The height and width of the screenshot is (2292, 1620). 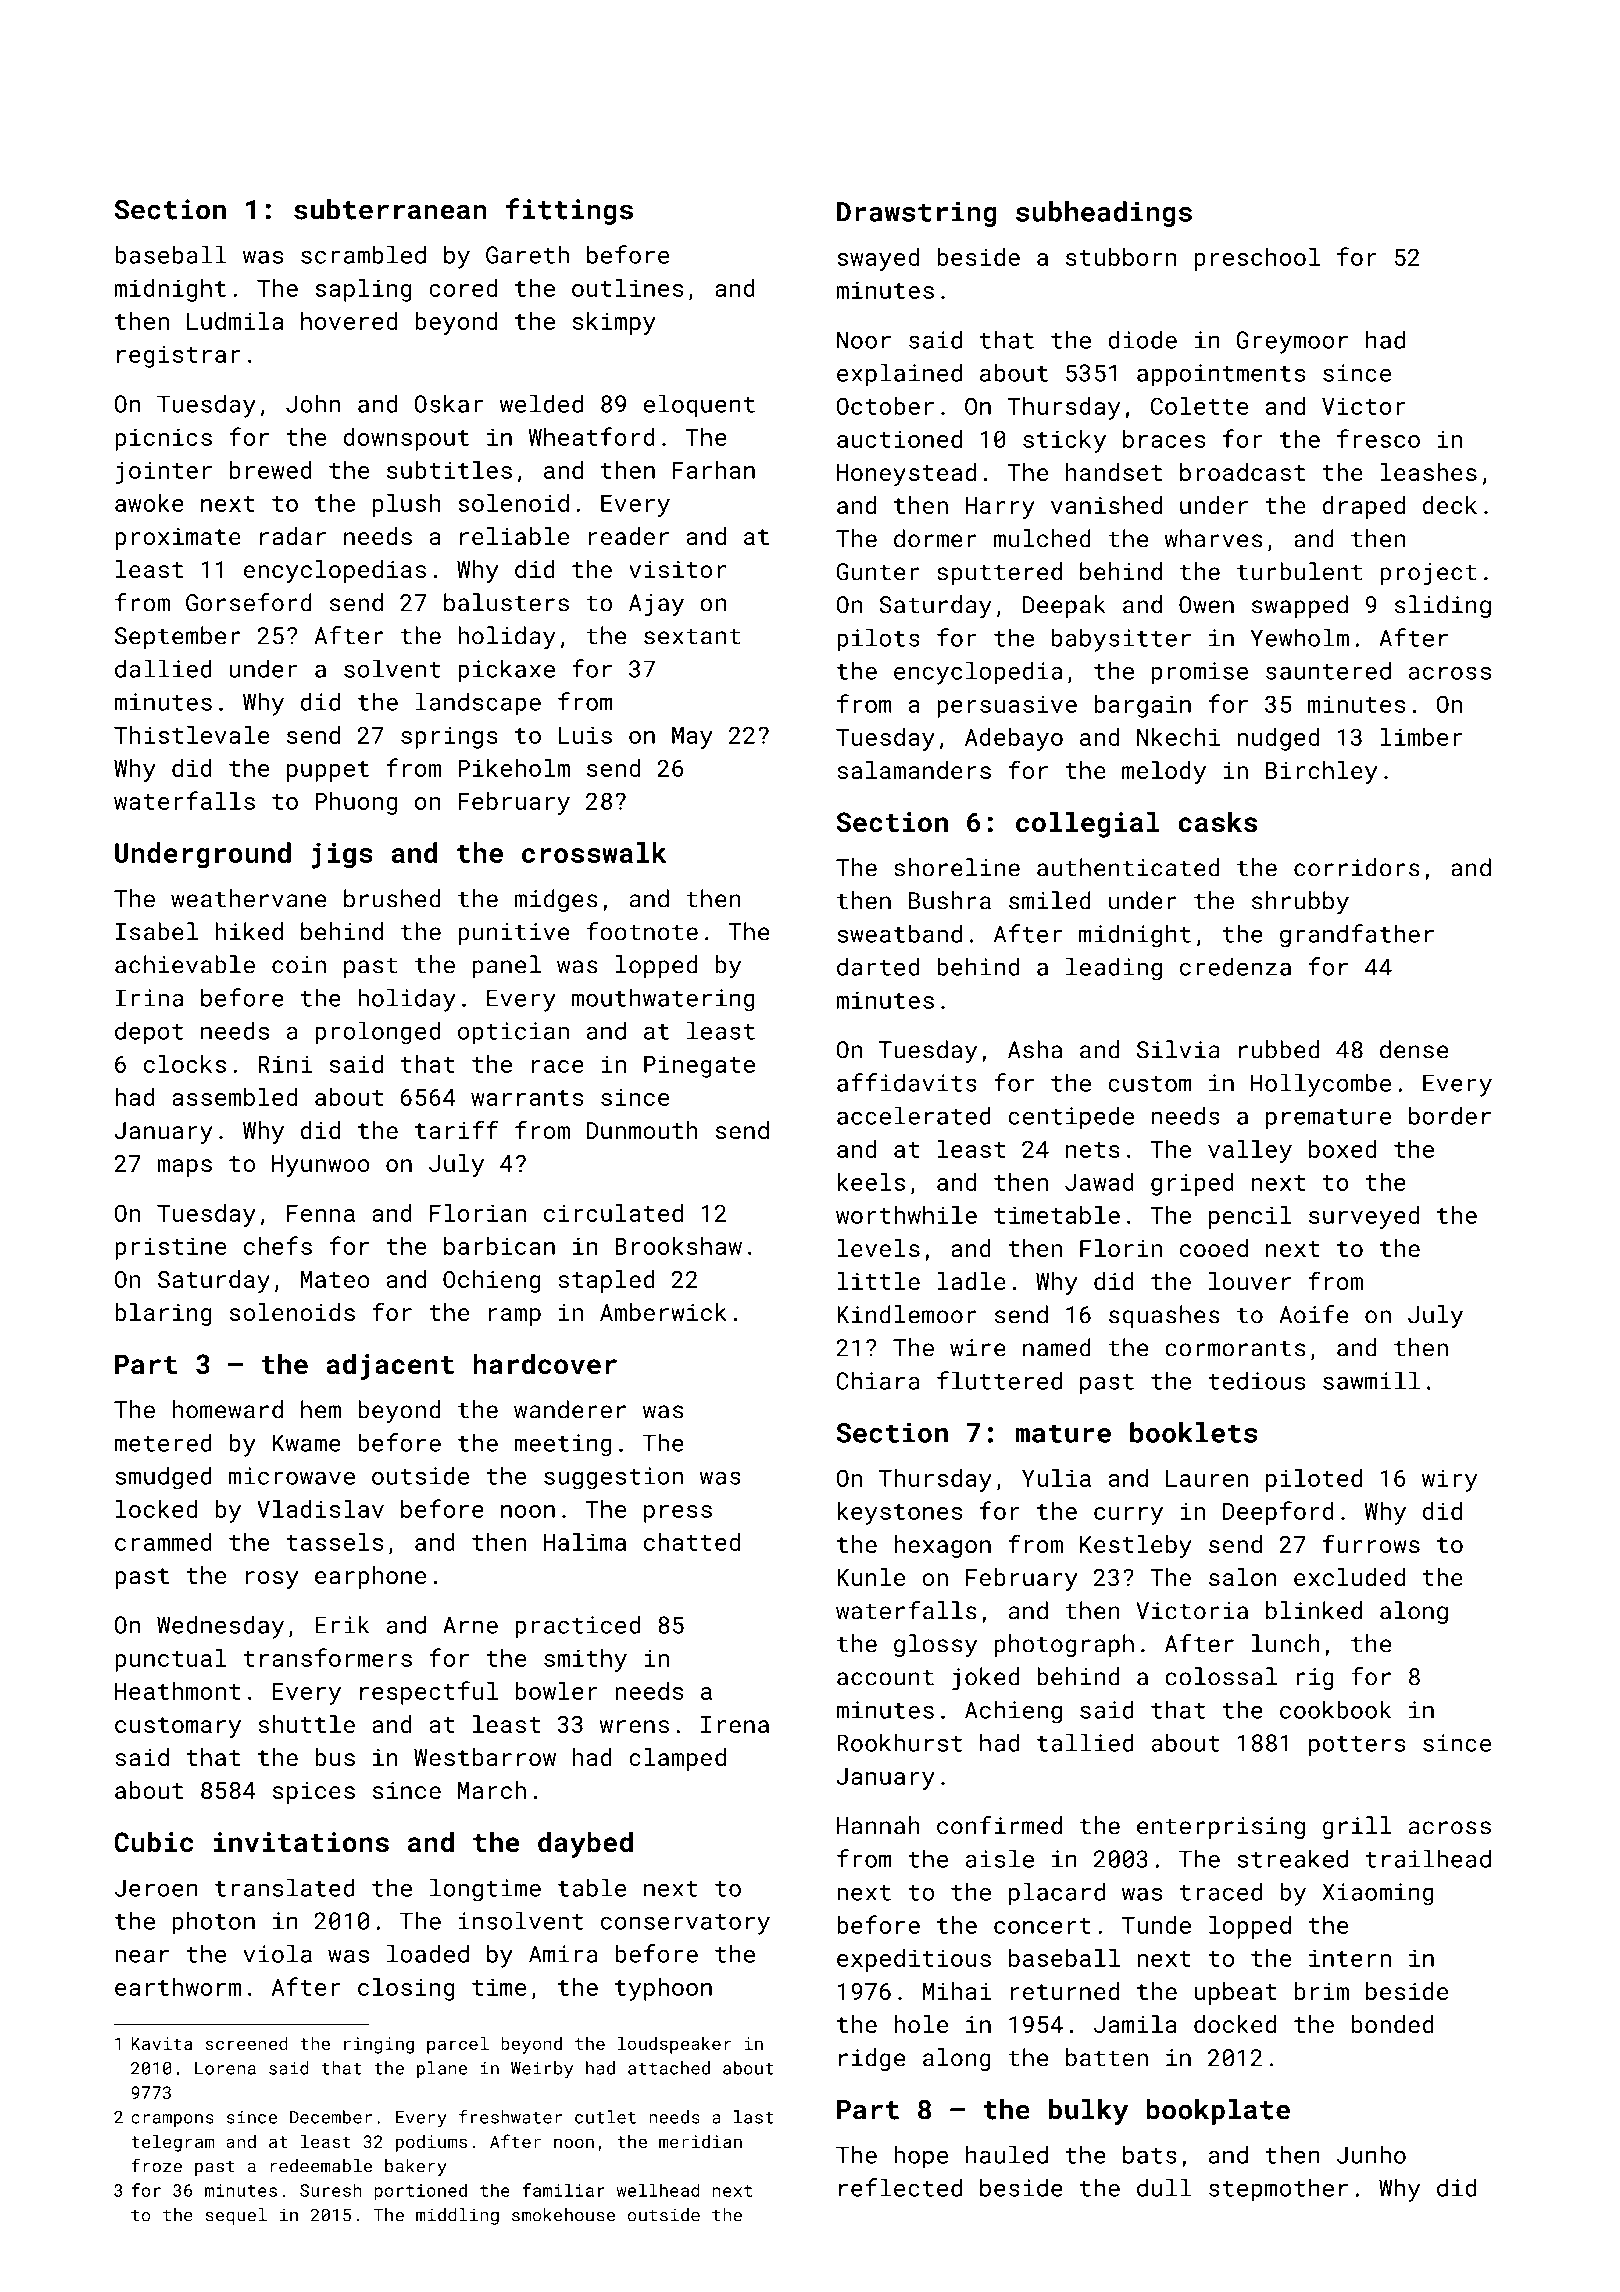 What do you see at coordinates (627, 288) in the screenshot?
I see `outlines` at bounding box center [627, 288].
